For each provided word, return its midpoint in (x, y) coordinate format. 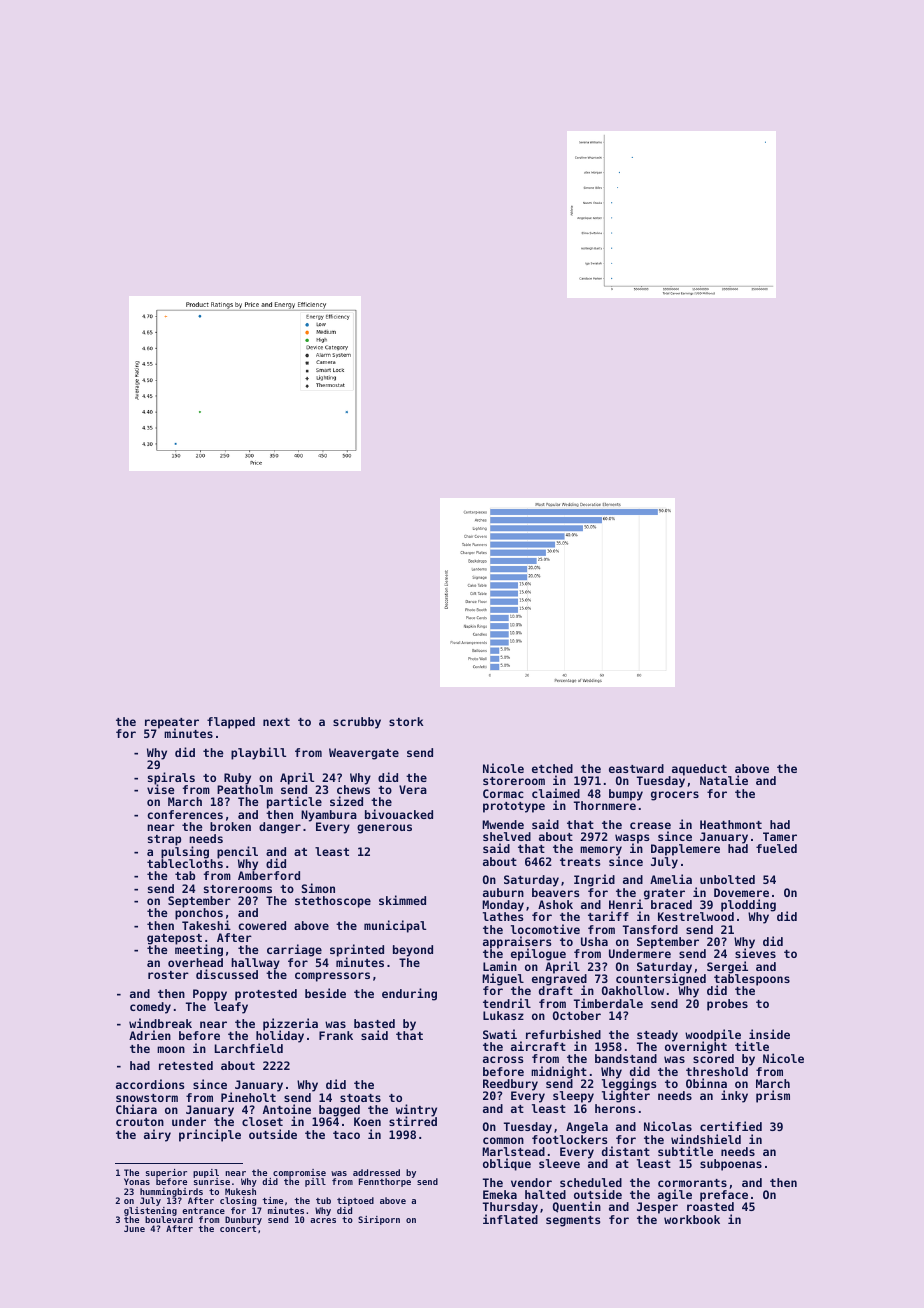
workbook (692, 1219)
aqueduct (699, 770)
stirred (413, 1121)
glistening (150, 1211)
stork (406, 721)
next (276, 722)
